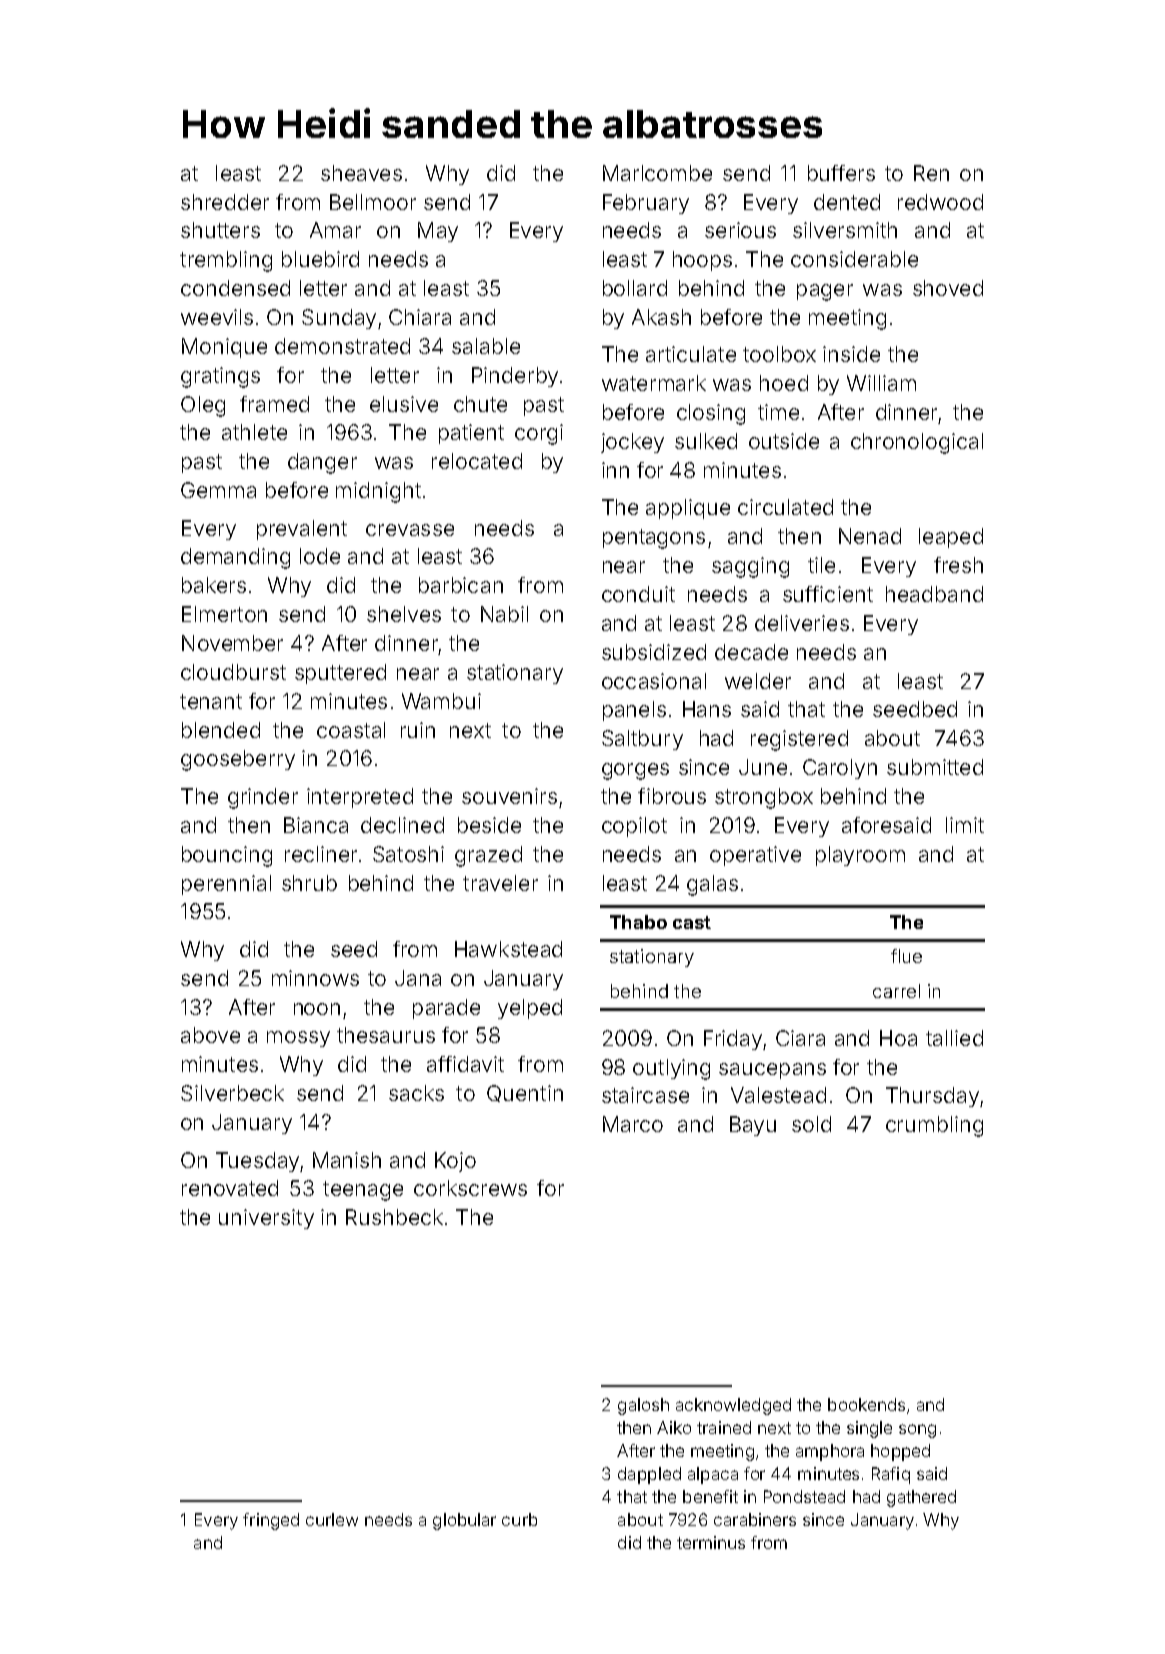 The width and height of the screenshot is (1165, 1654). What do you see at coordinates (940, 202) in the screenshot?
I see `redwood` at bounding box center [940, 202].
